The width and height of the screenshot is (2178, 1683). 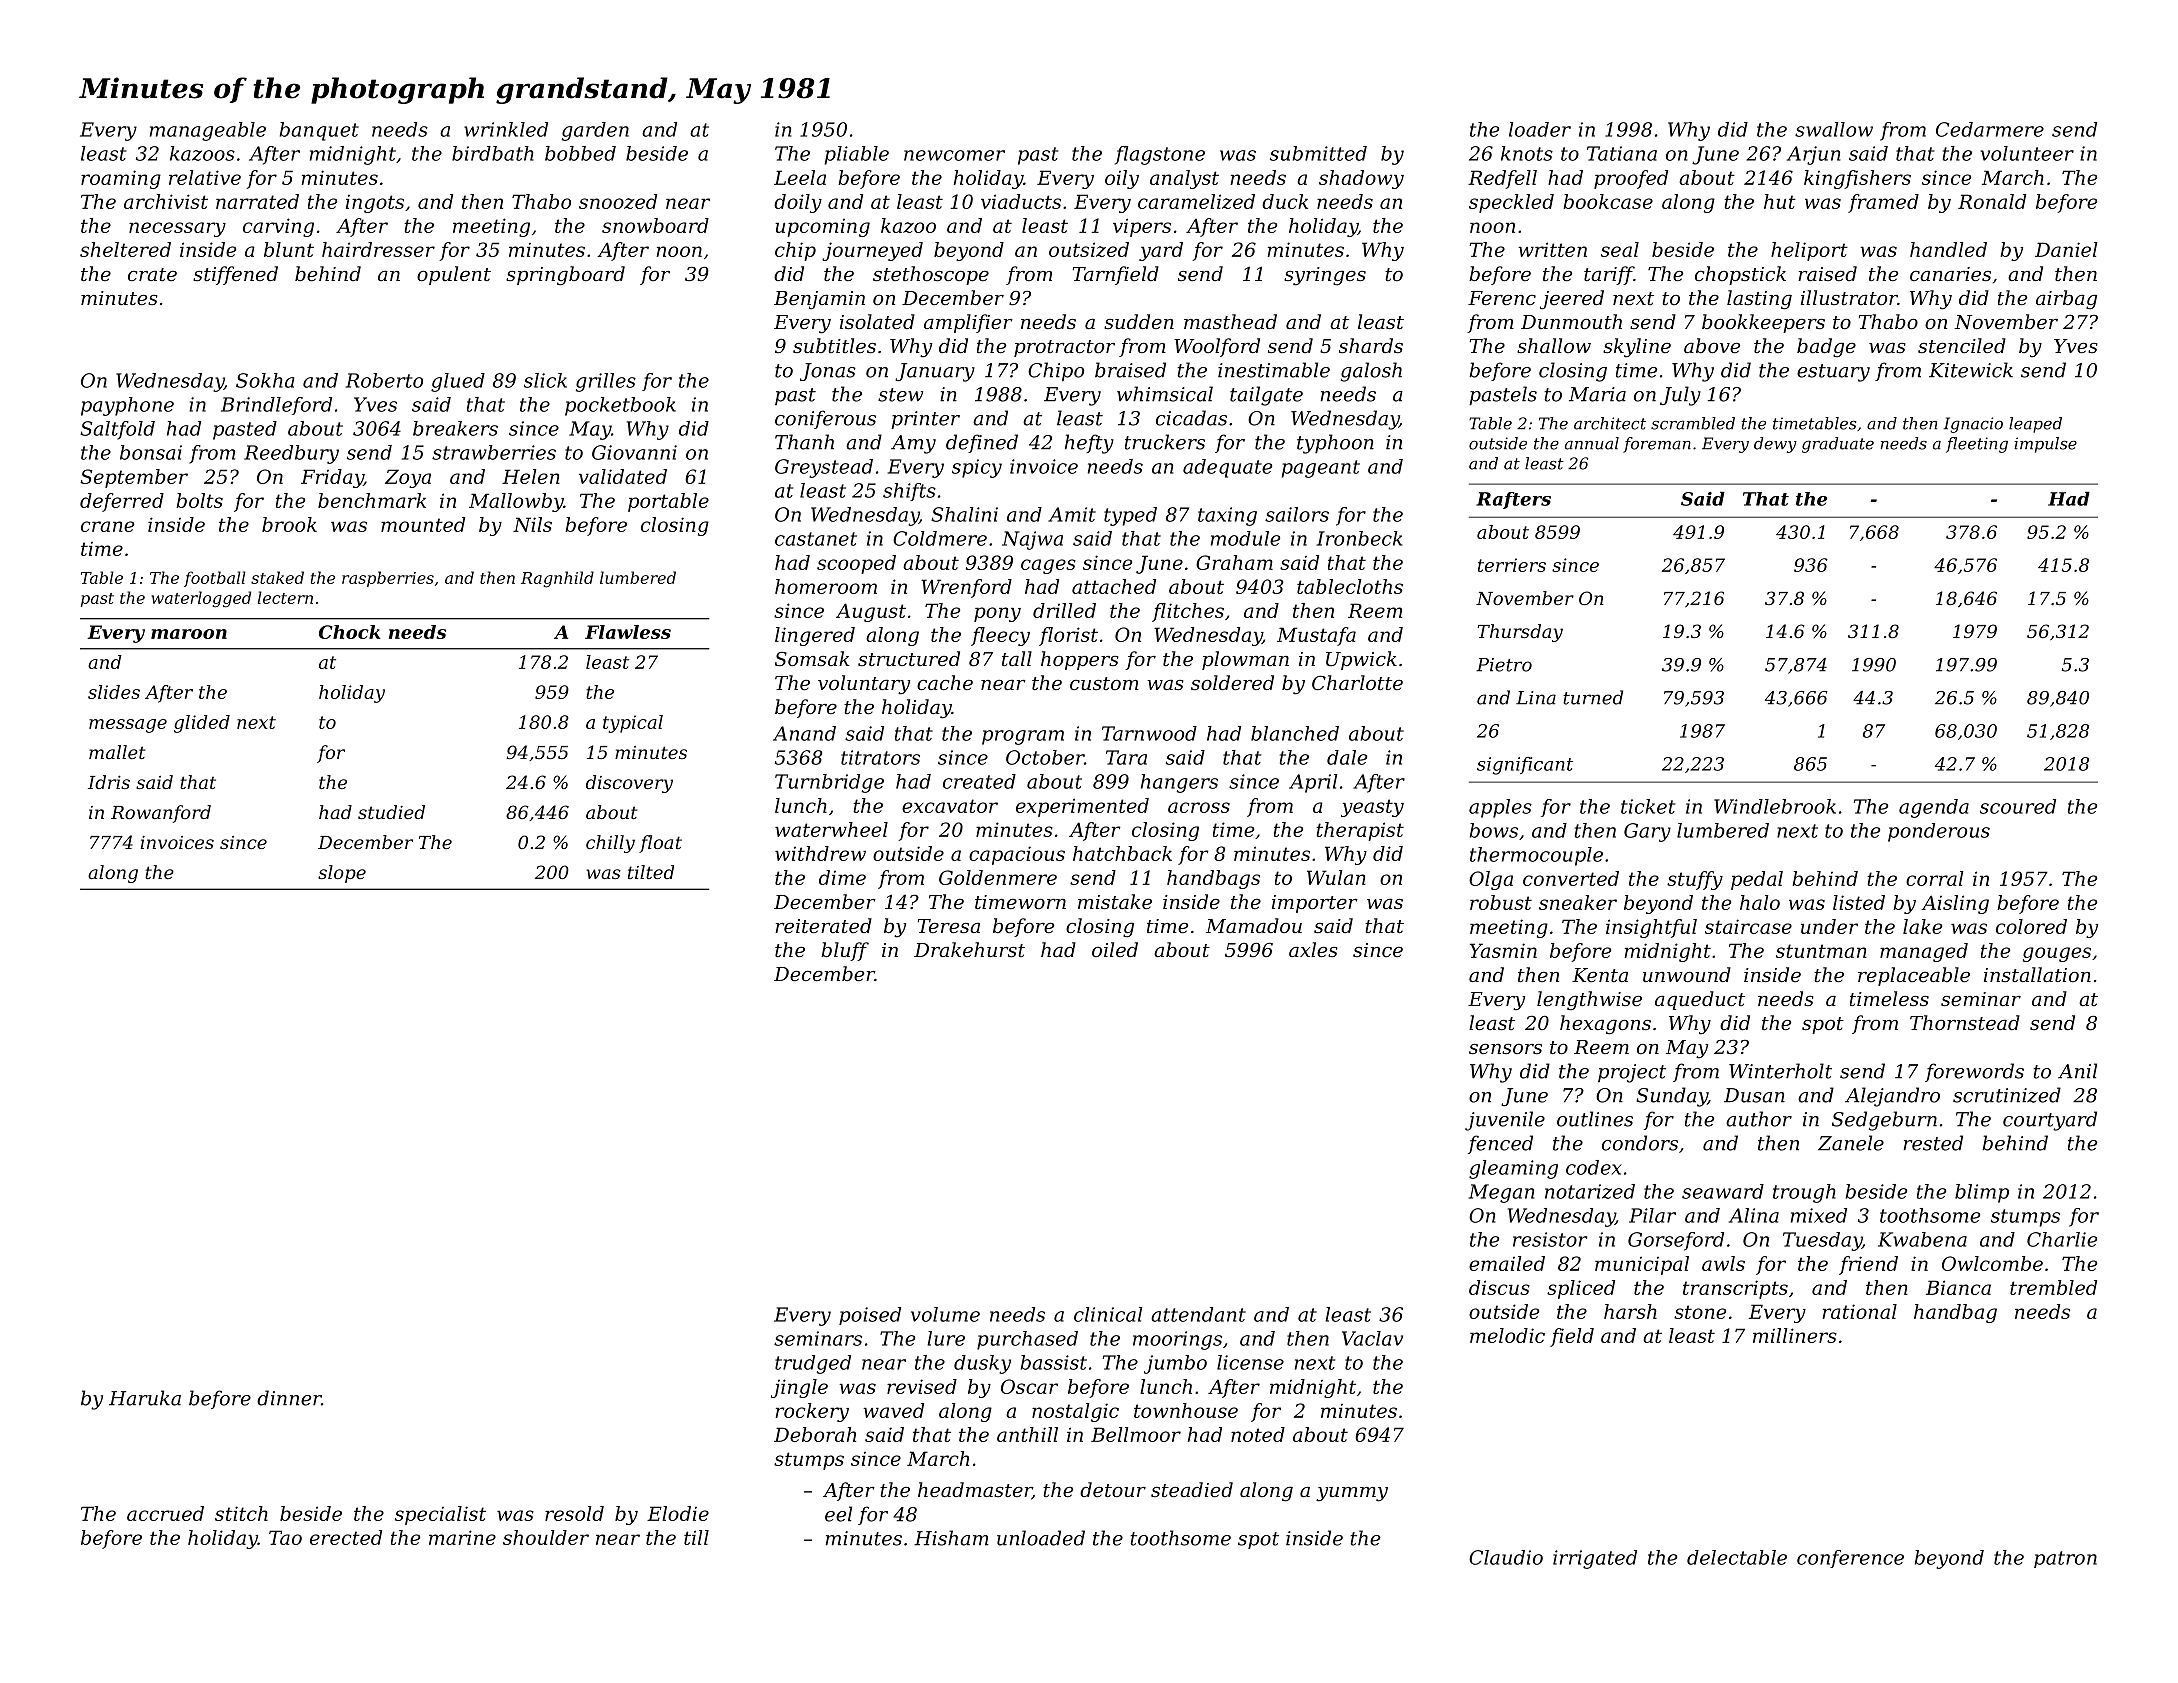 I want to click on stiffened, so click(x=235, y=275).
